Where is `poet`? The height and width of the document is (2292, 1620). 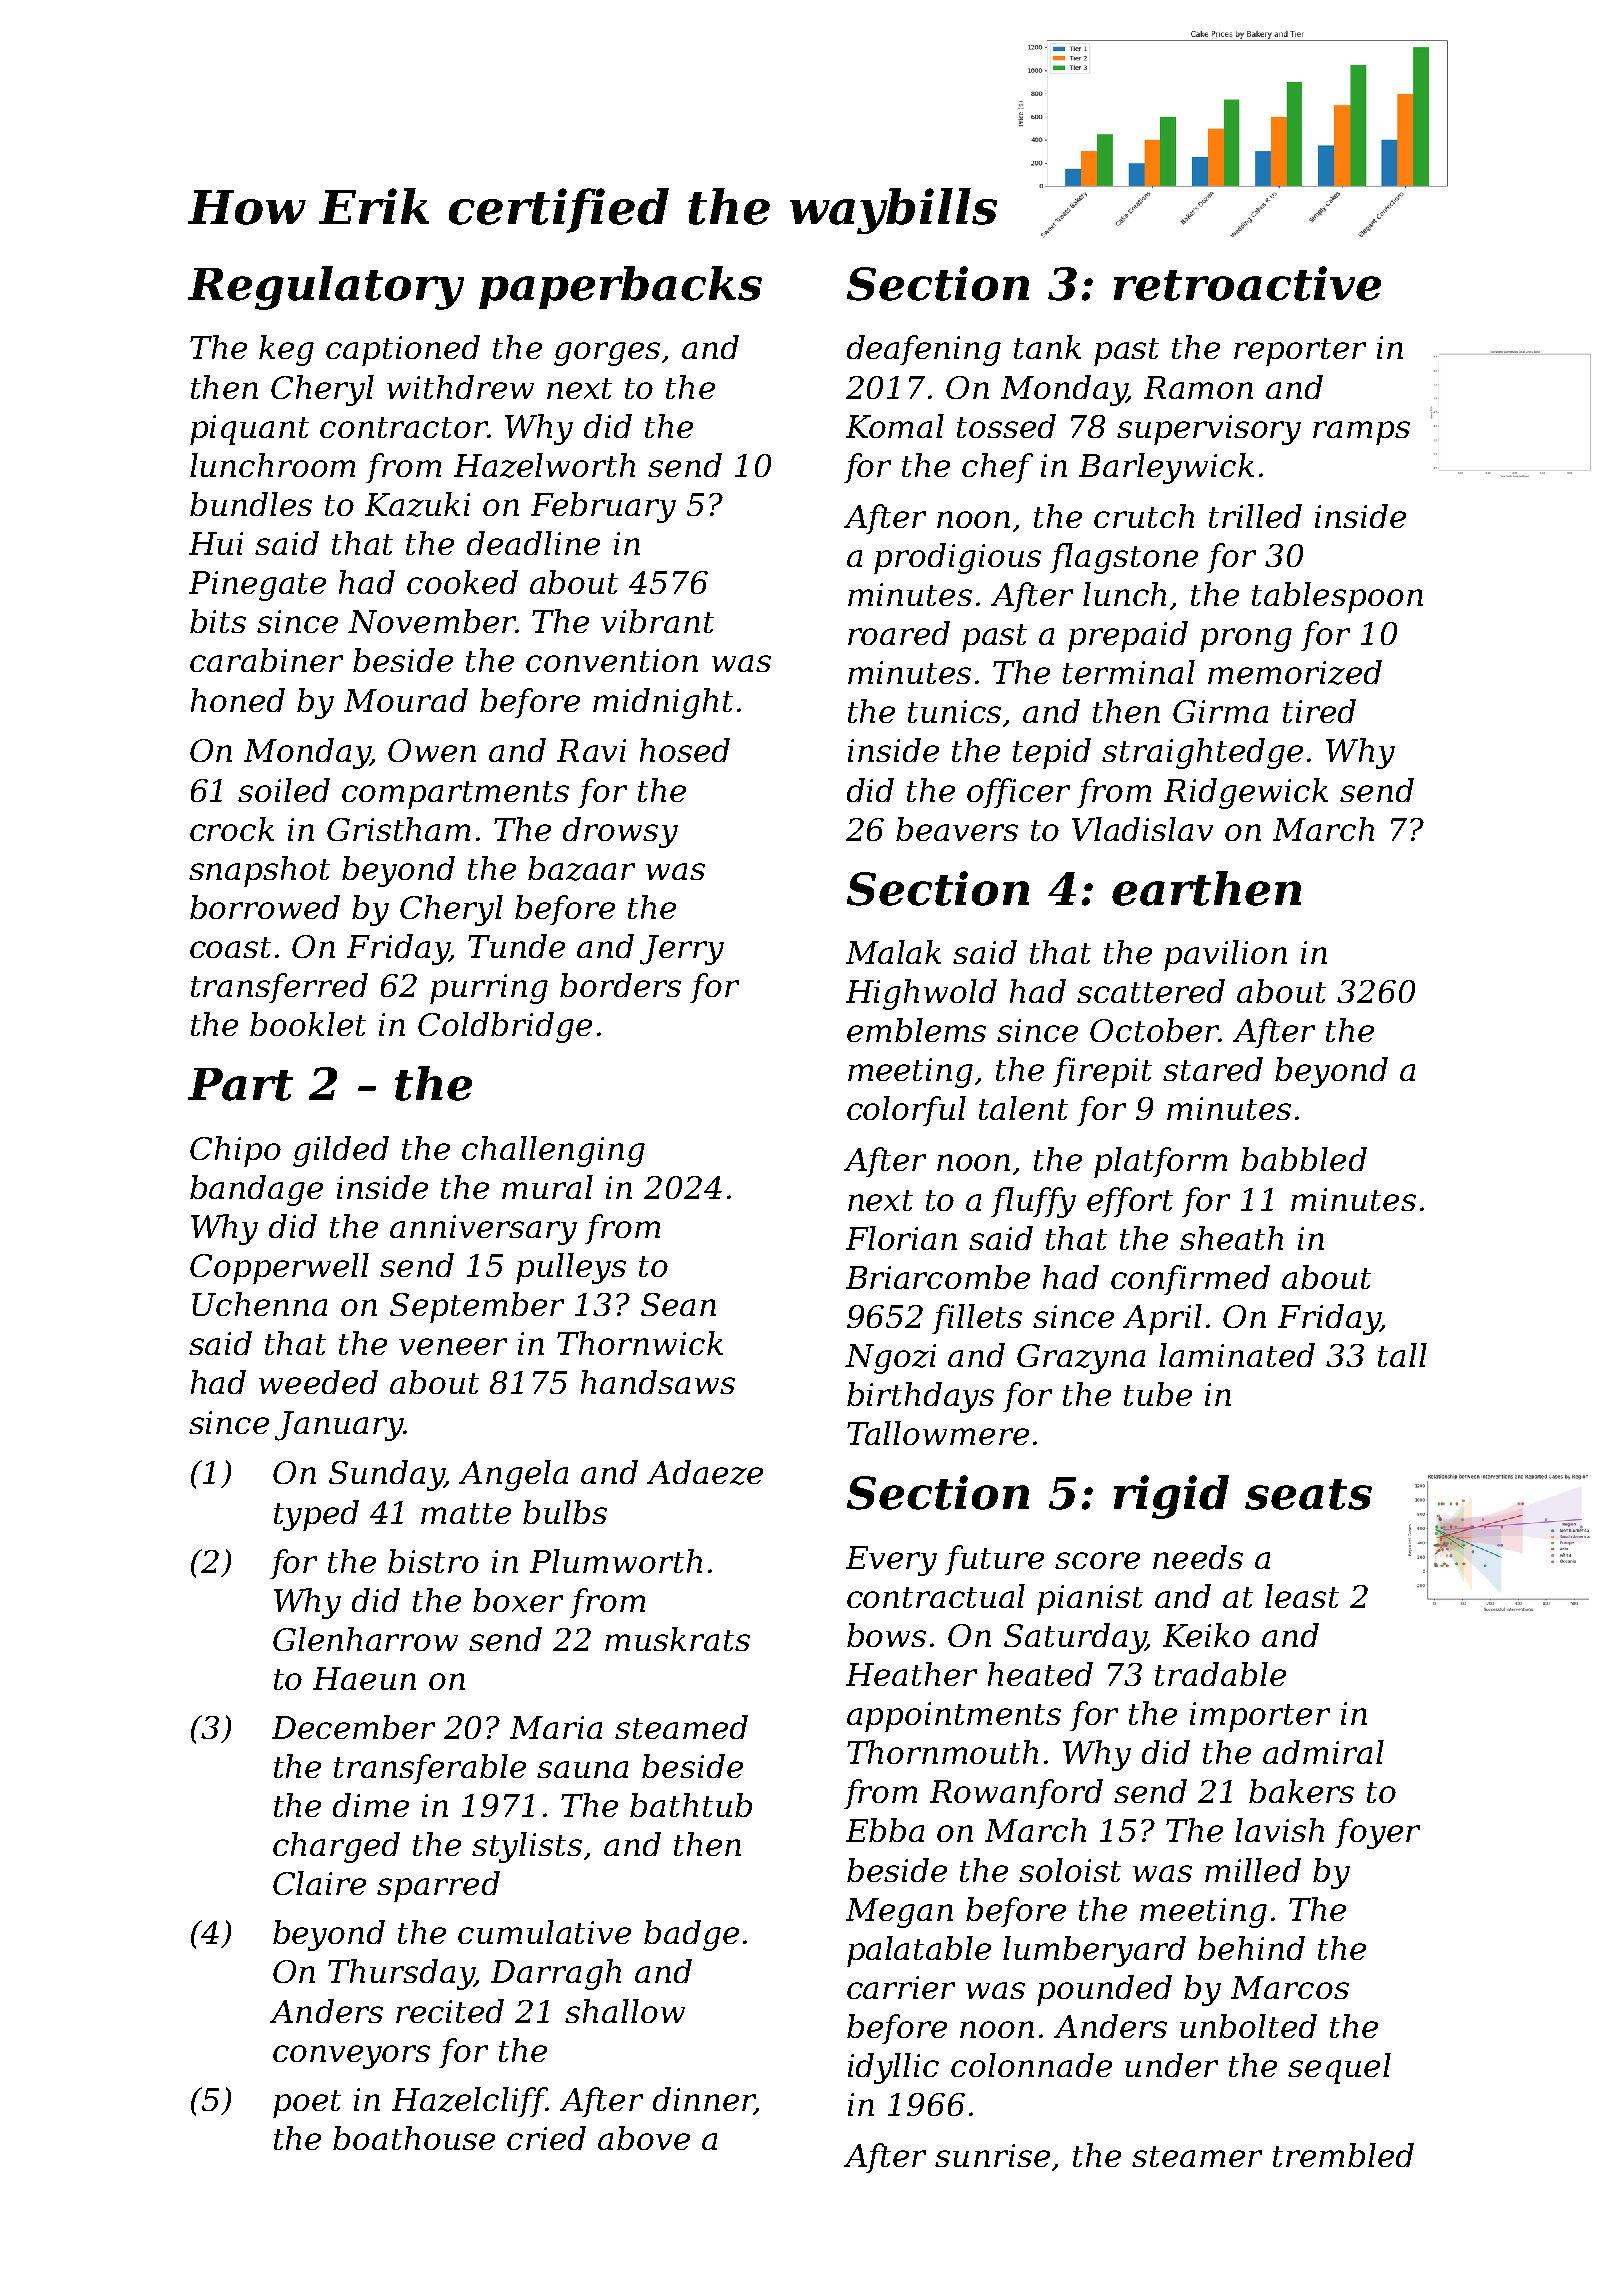
poet is located at coordinates (307, 2104).
